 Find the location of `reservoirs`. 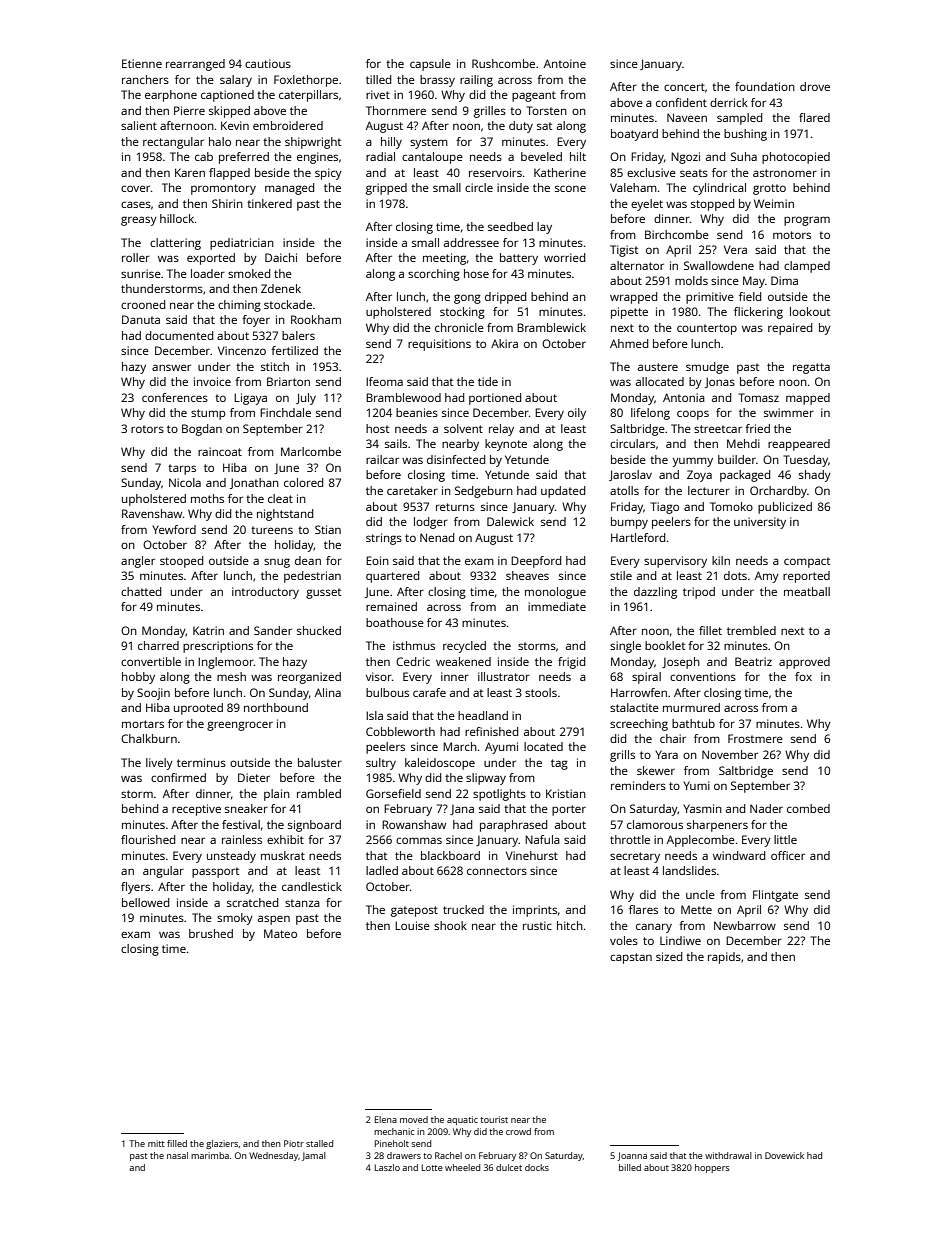

reservoirs is located at coordinates (495, 172).
